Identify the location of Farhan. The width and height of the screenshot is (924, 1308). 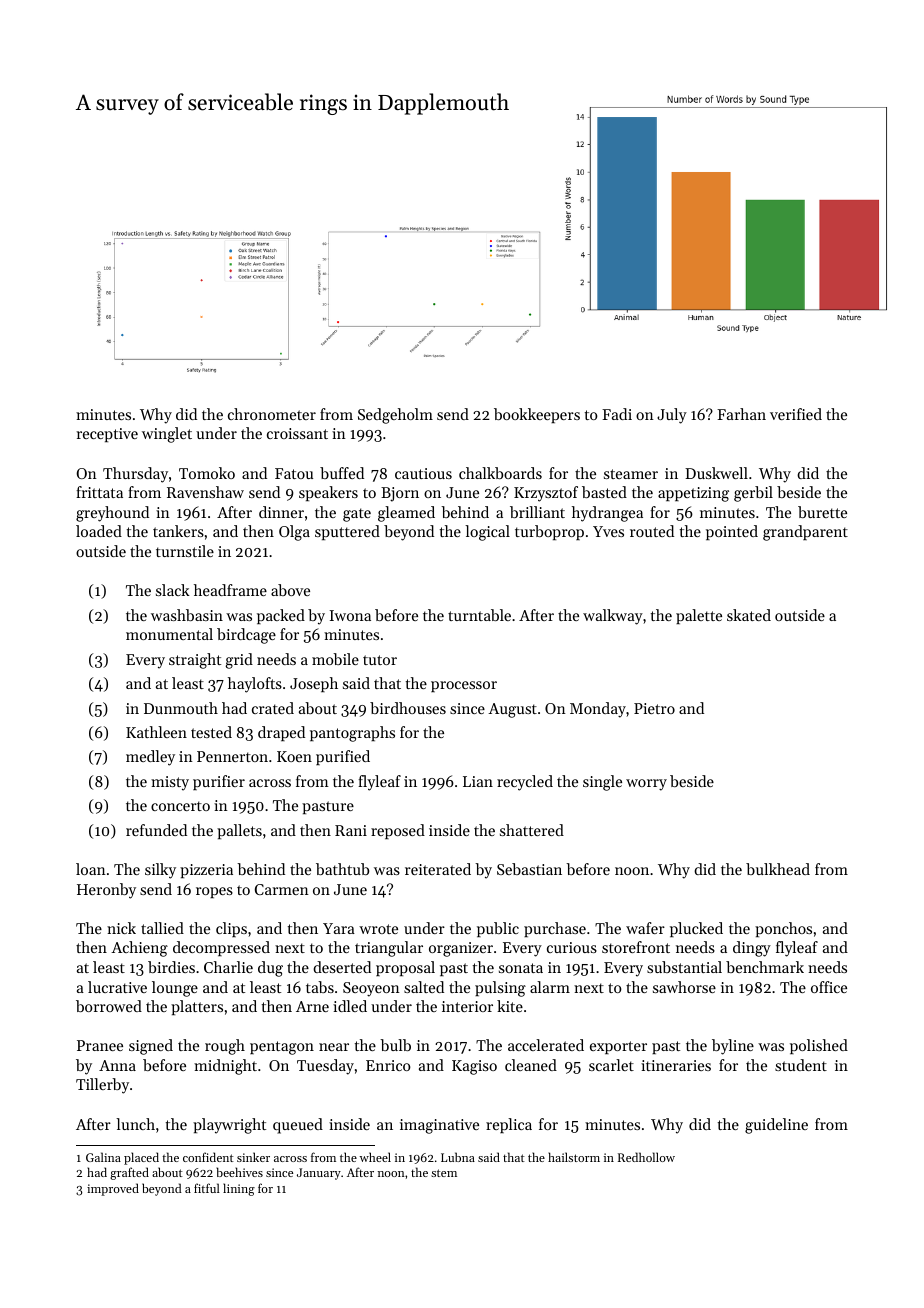
(741, 414).
